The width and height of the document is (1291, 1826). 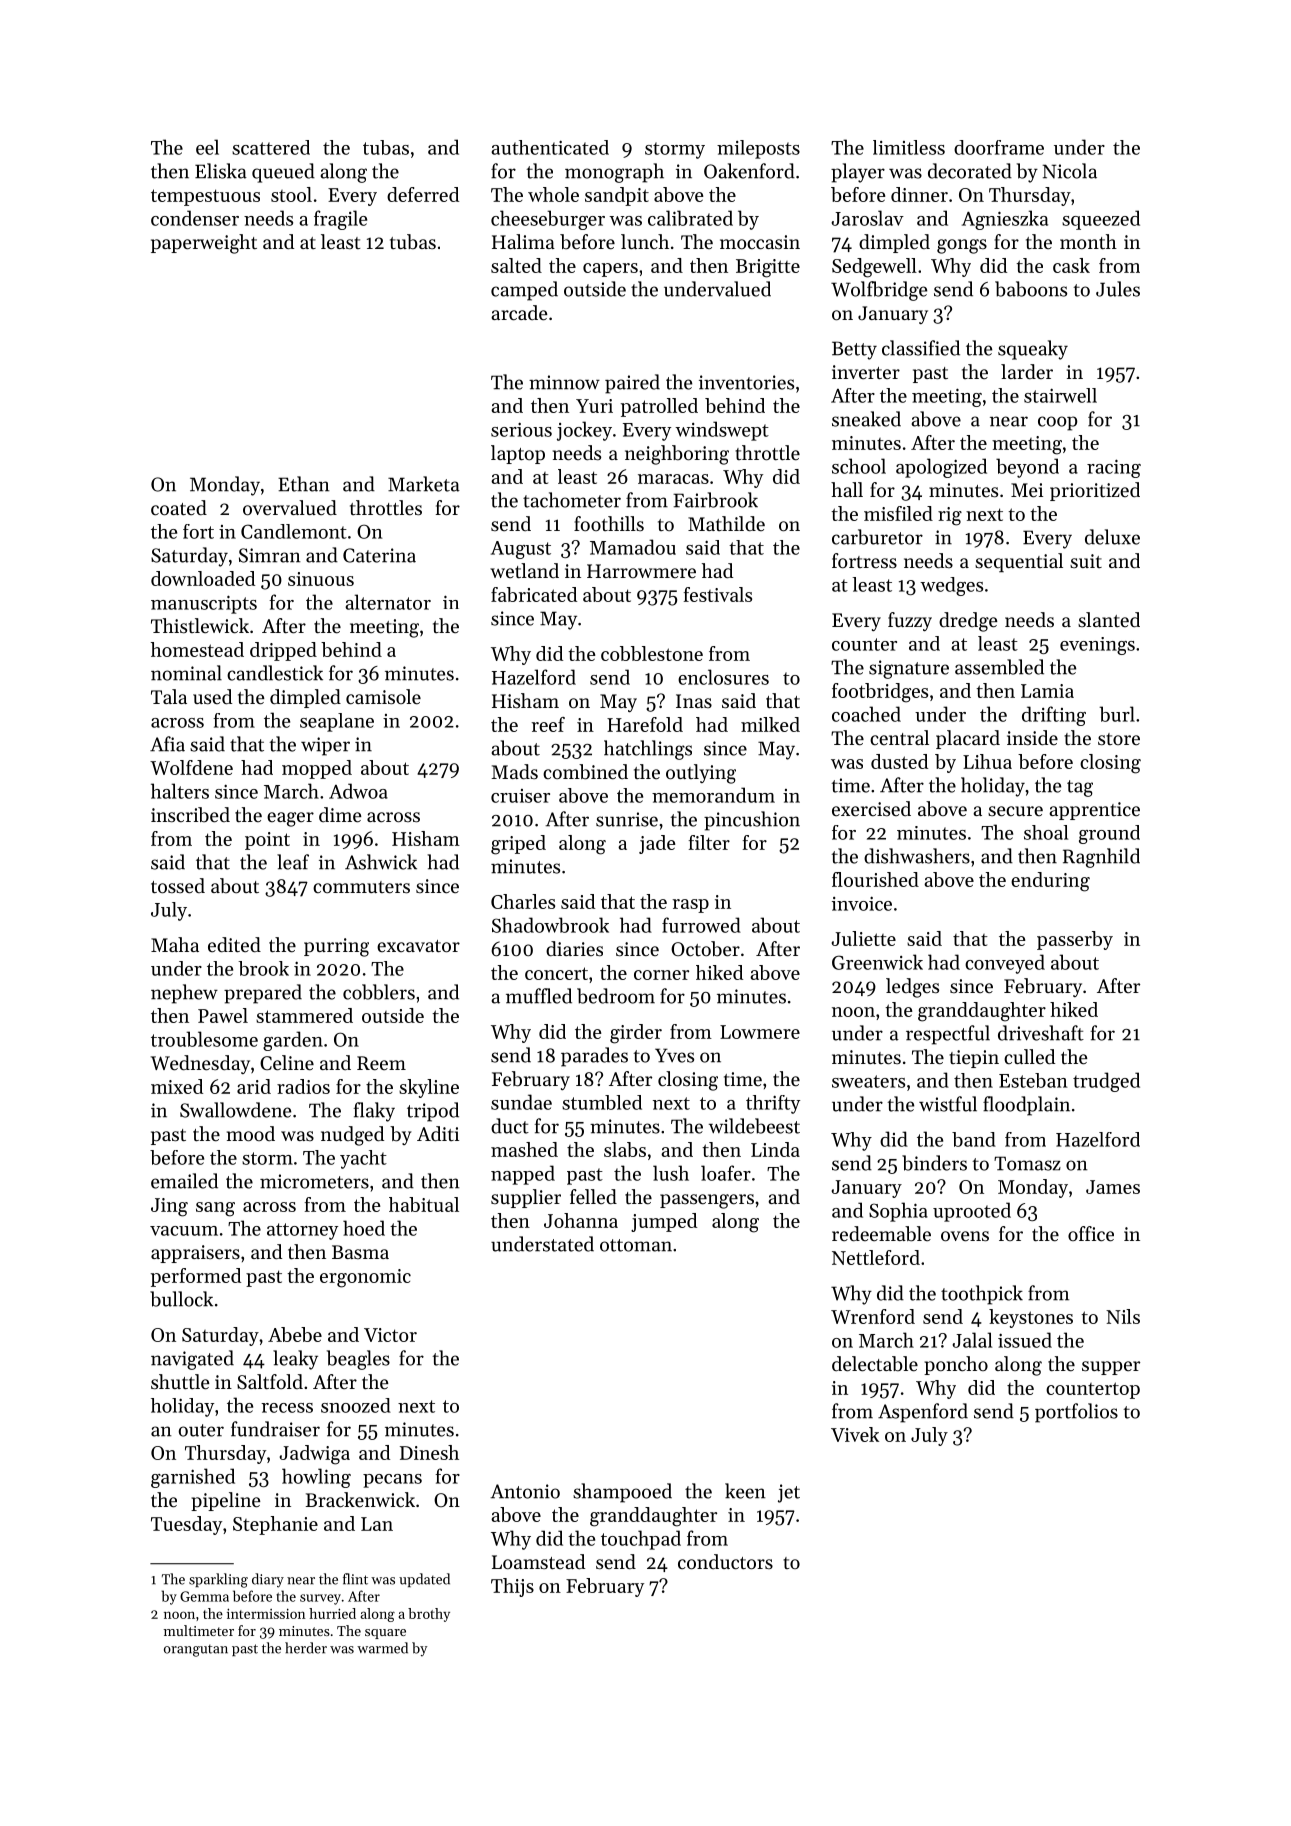 What do you see at coordinates (909, 147) in the document?
I see `limitless` at bounding box center [909, 147].
